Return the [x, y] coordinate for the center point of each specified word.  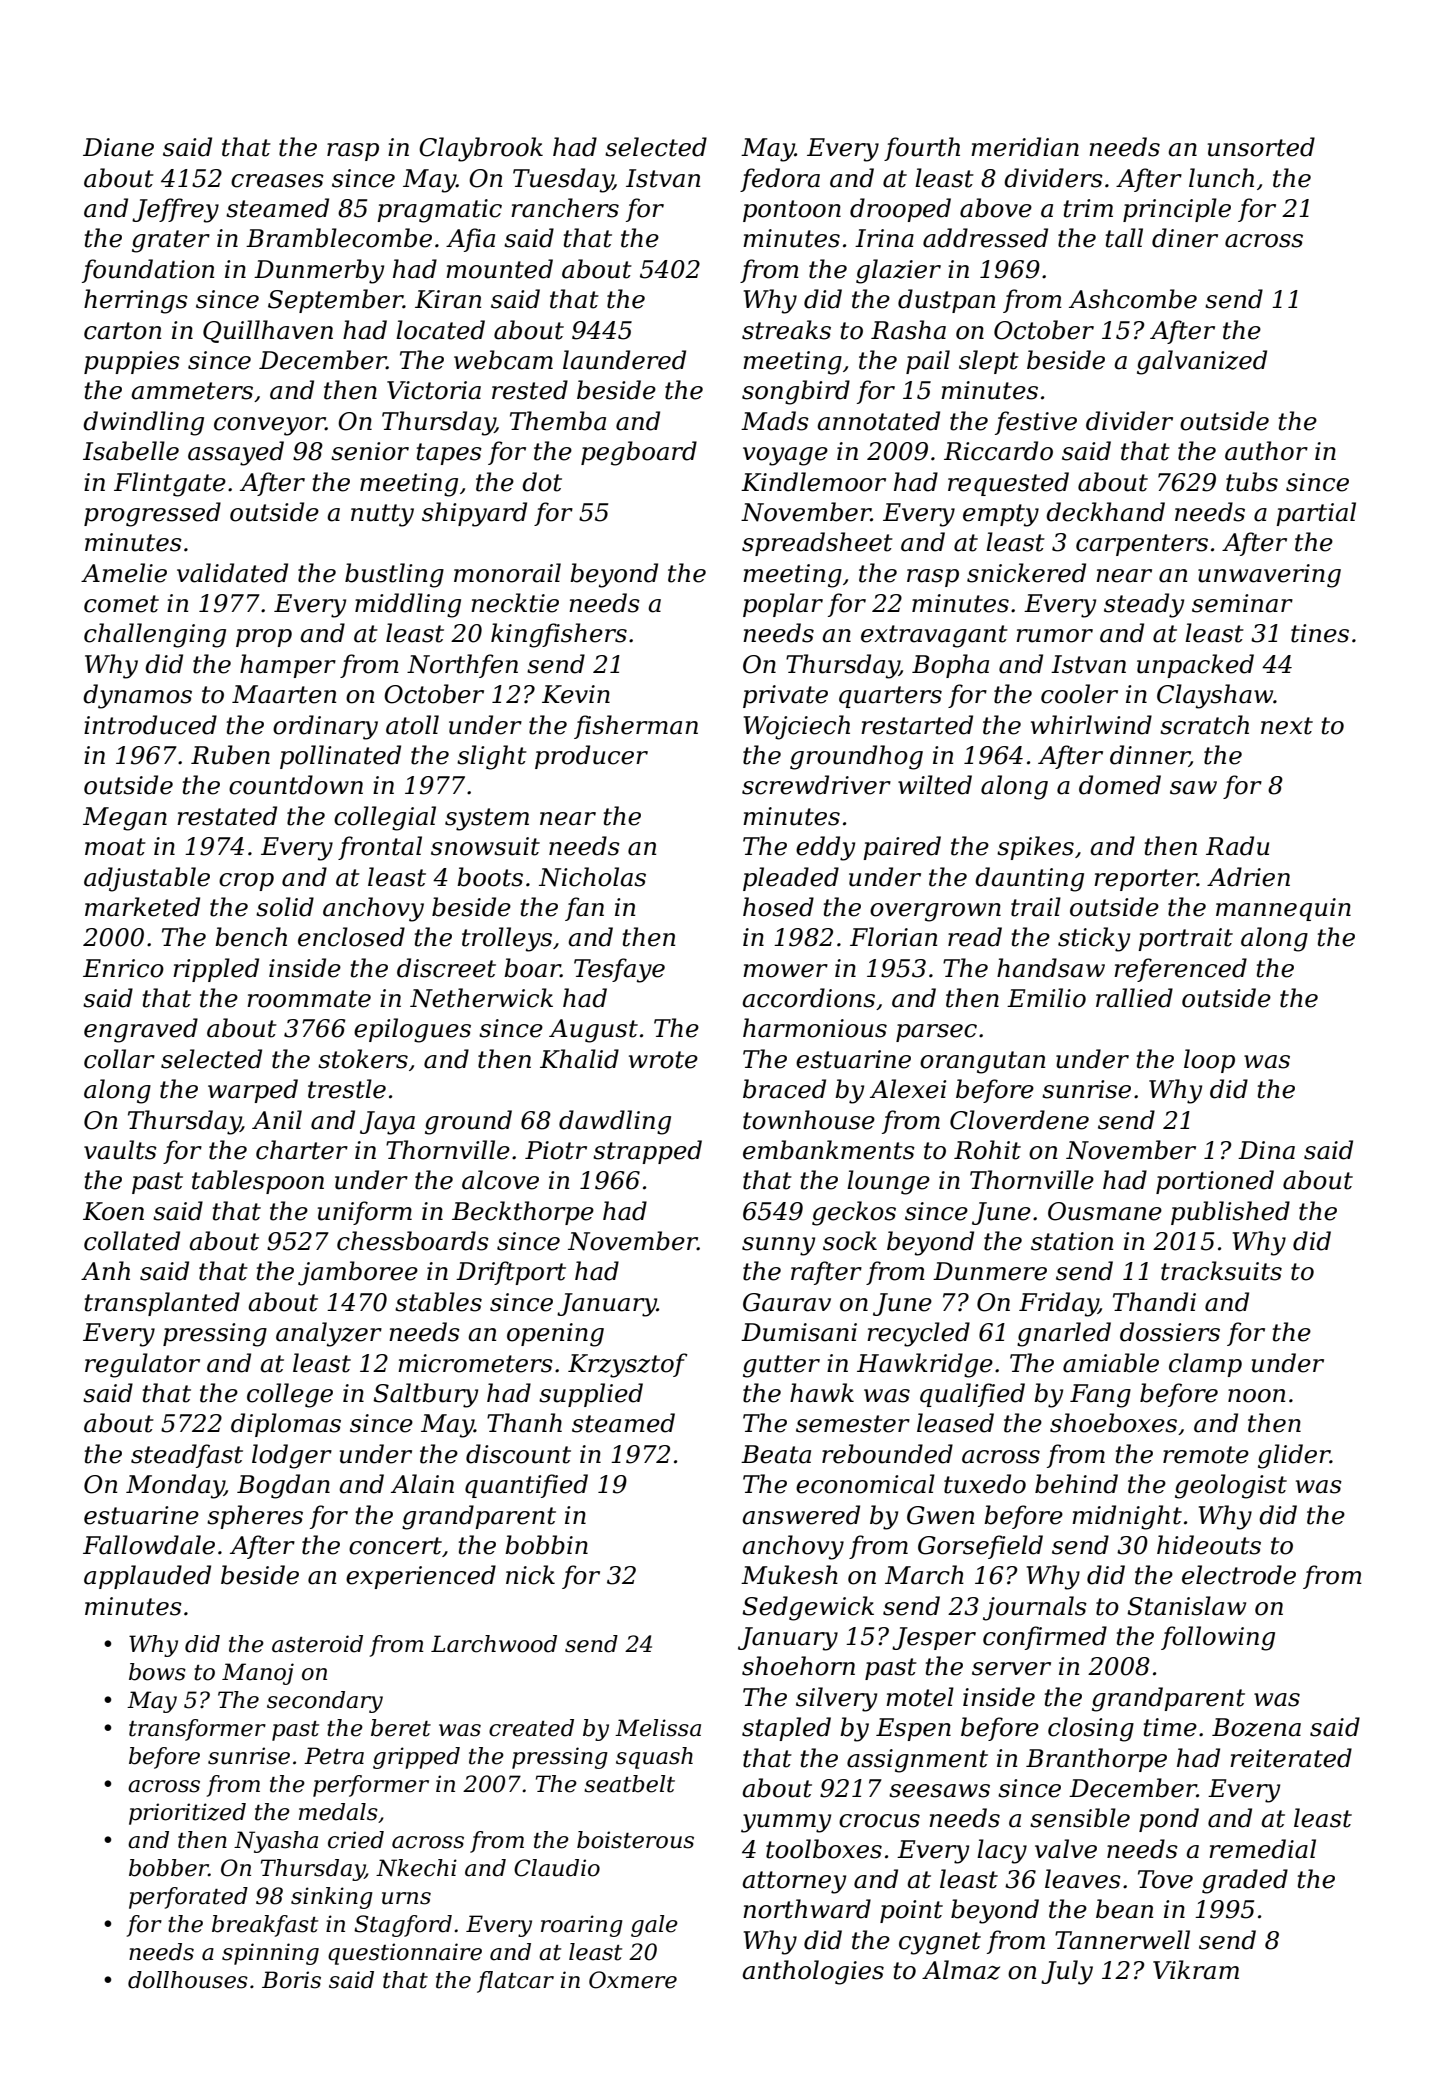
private [785, 696]
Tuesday [563, 180]
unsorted [1261, 147]
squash [654, 1758]
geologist [1231, 1486]
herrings [136, 301]
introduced [150, 725]
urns [406, 1898]
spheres [255, 1517]
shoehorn [798, 1666]
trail [1036, 907]
